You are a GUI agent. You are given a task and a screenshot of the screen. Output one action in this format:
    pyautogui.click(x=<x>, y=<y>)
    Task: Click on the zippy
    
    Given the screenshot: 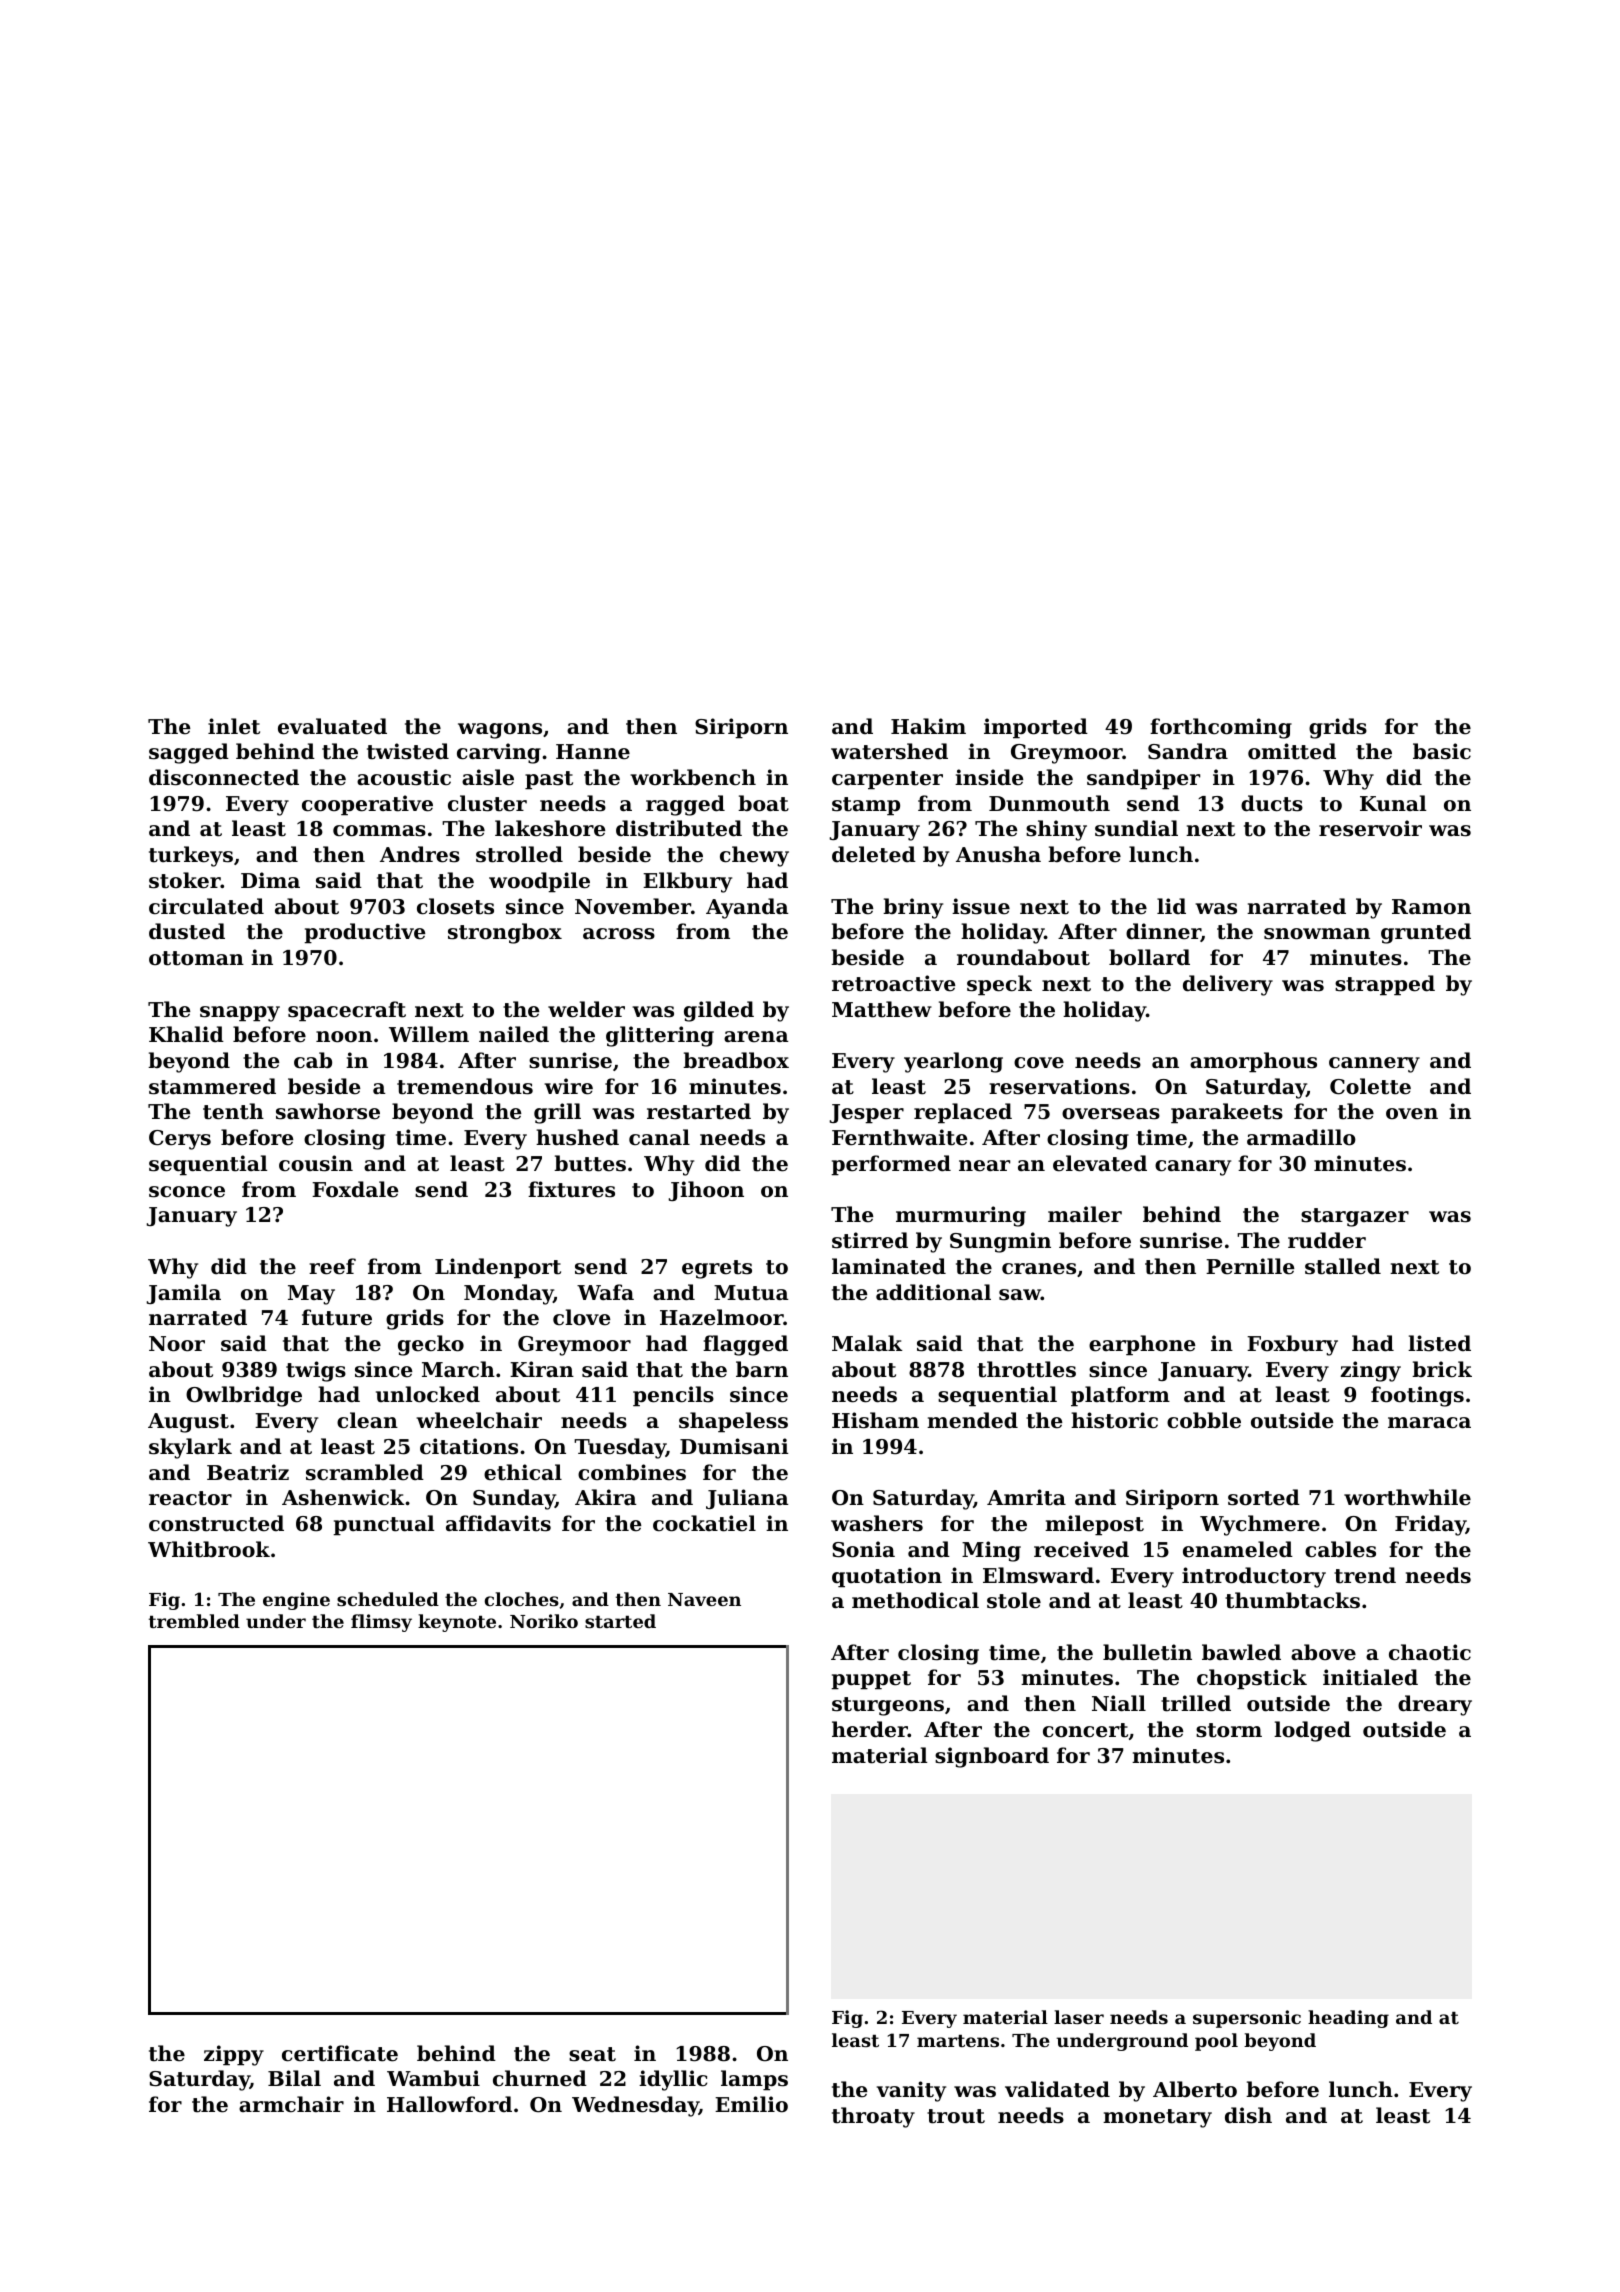 What is the action you would take?
    pyautogui.click(x=234, y=2055)
